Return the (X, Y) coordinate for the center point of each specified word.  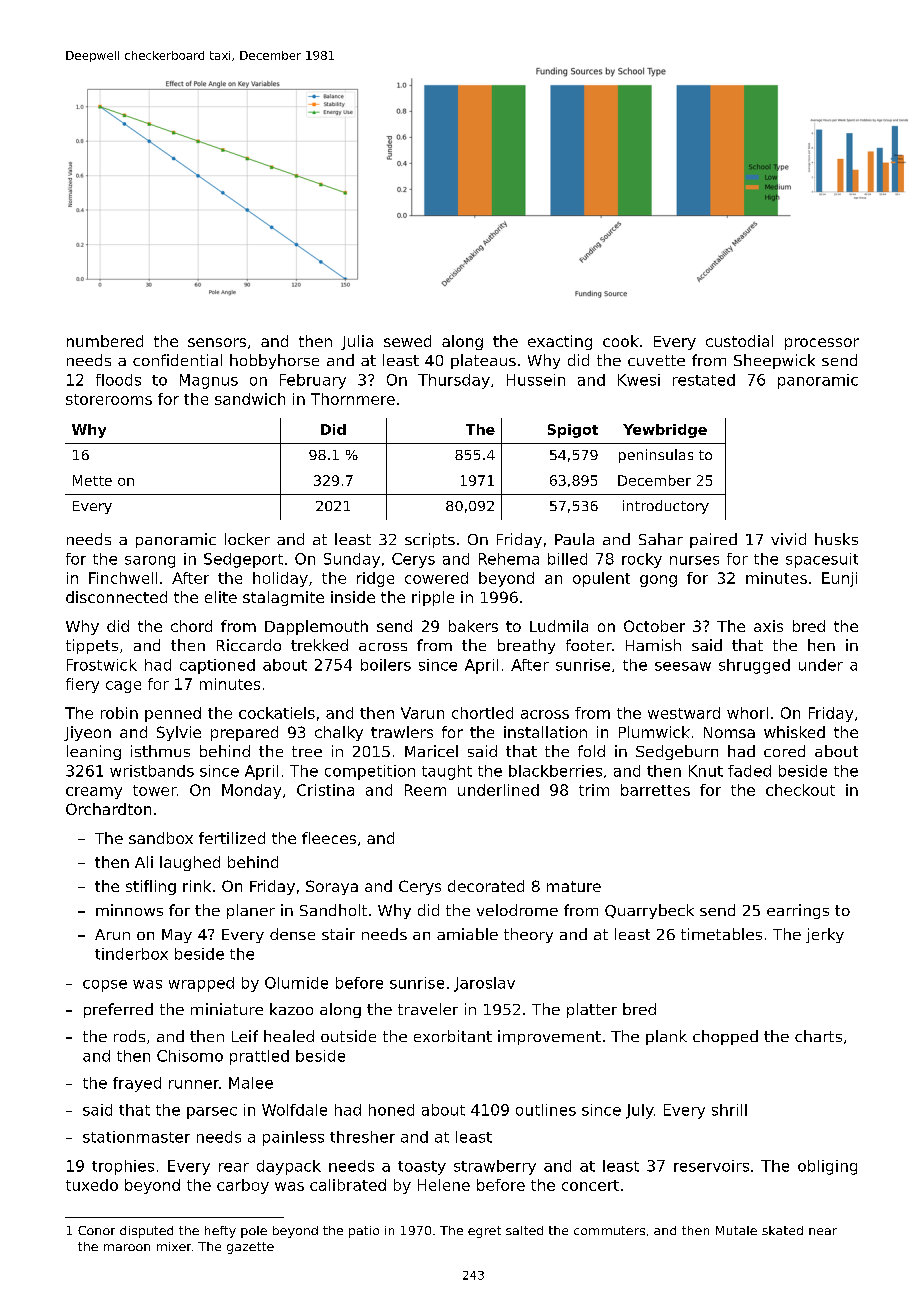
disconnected (116, 597)
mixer (174, 1246)
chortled (482, 713)
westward (684, 713)
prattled (259, 1057)
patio (364, 1232)
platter (592, 1010)
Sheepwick (774, 361)
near (823, 1231)
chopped (725, 1037)
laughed (190, 863)
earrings (798, 911)
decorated (486, 886)
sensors (217, 342)
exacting (560, 342)
